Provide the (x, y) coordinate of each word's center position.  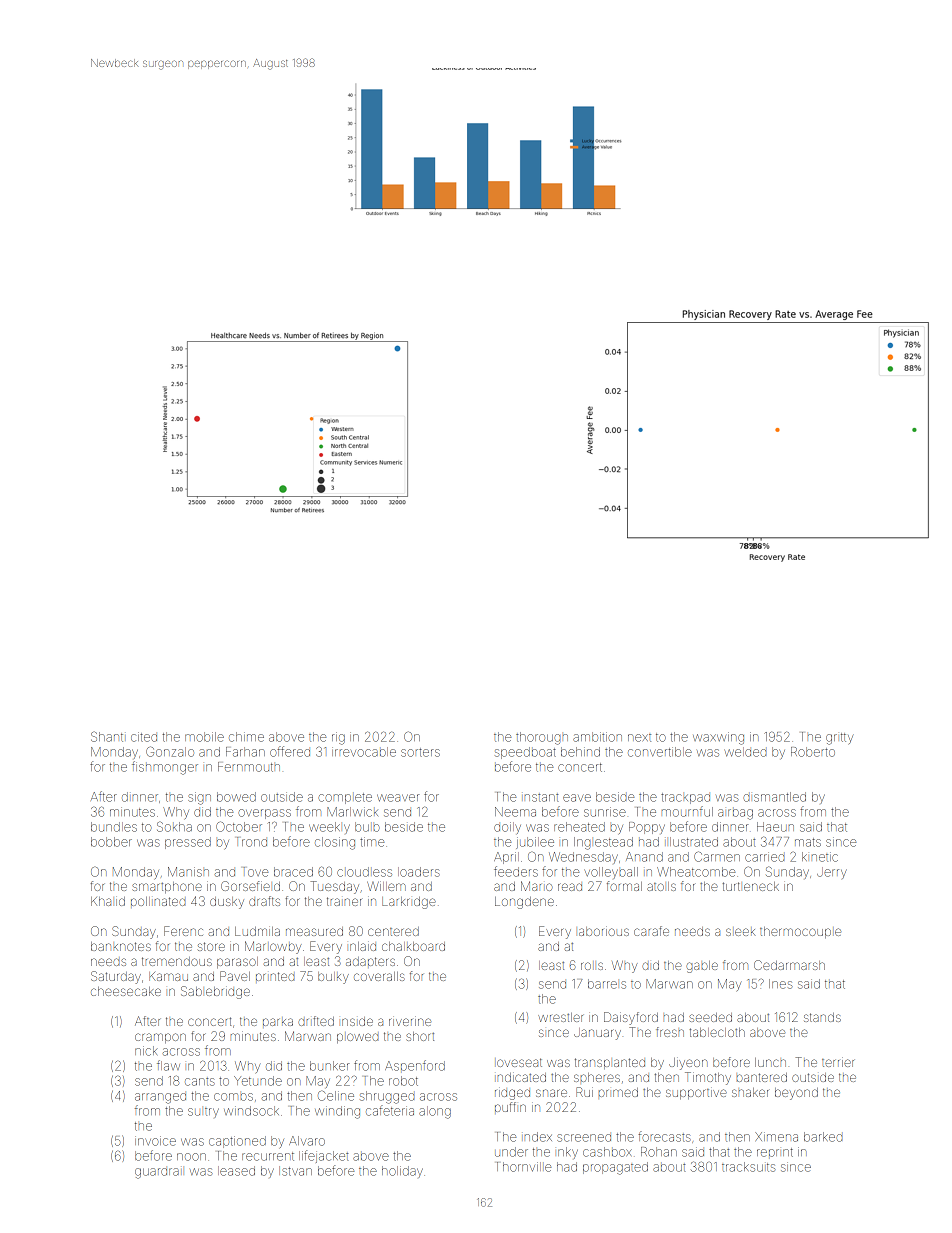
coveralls (379, 976)
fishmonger (165, 768)
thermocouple (800, 932)
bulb (367, 827)
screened (584, 1138)
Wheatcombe (696, 872)
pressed (188, 843)
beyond (796, 1094)
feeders (516, 871)
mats (808, 842)
